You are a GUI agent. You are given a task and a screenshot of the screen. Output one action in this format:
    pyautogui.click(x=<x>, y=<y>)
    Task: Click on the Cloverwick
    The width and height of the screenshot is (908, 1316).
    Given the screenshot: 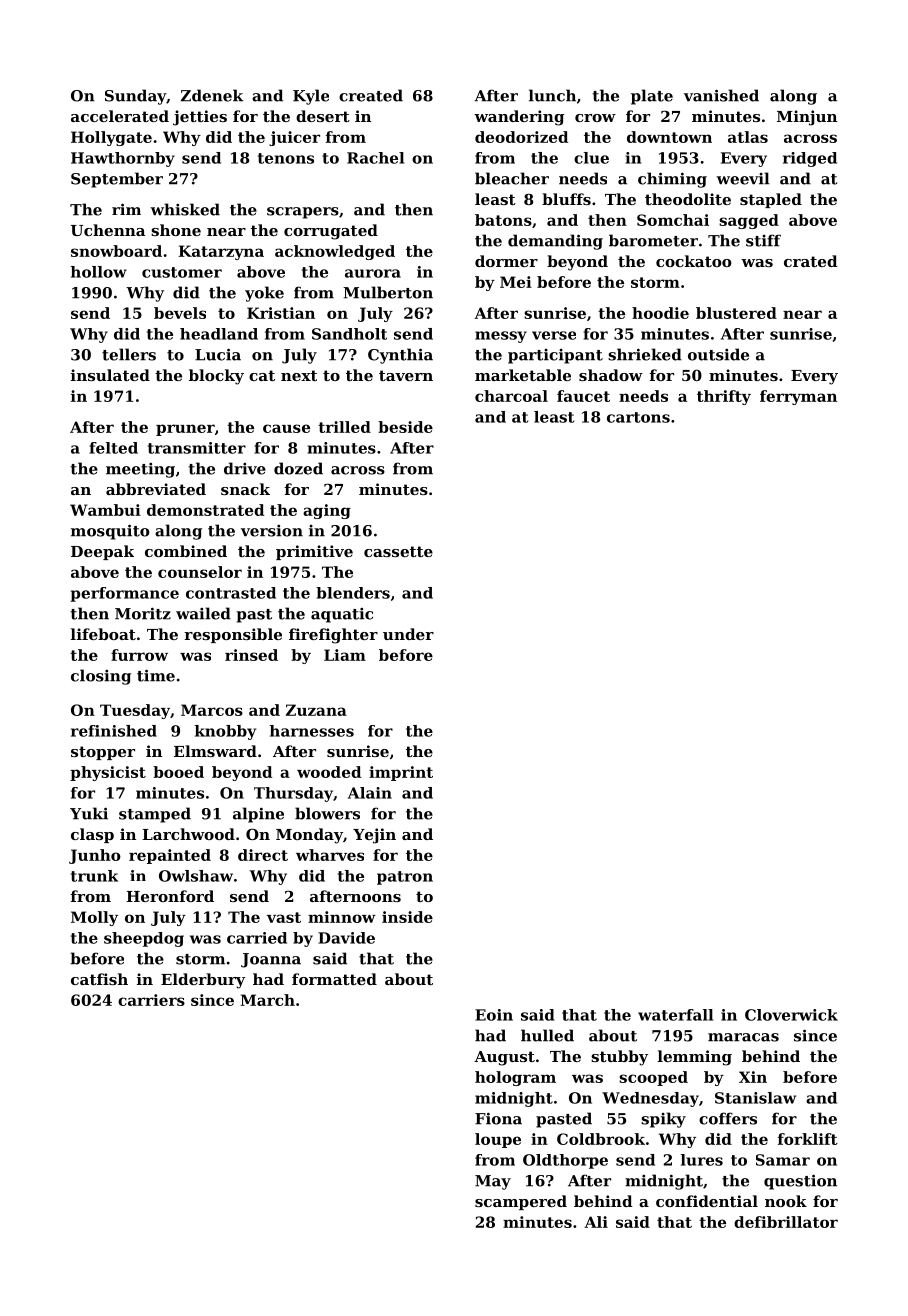 What is the action you would take?
    pyautogui.click(x=791, y=1015)
